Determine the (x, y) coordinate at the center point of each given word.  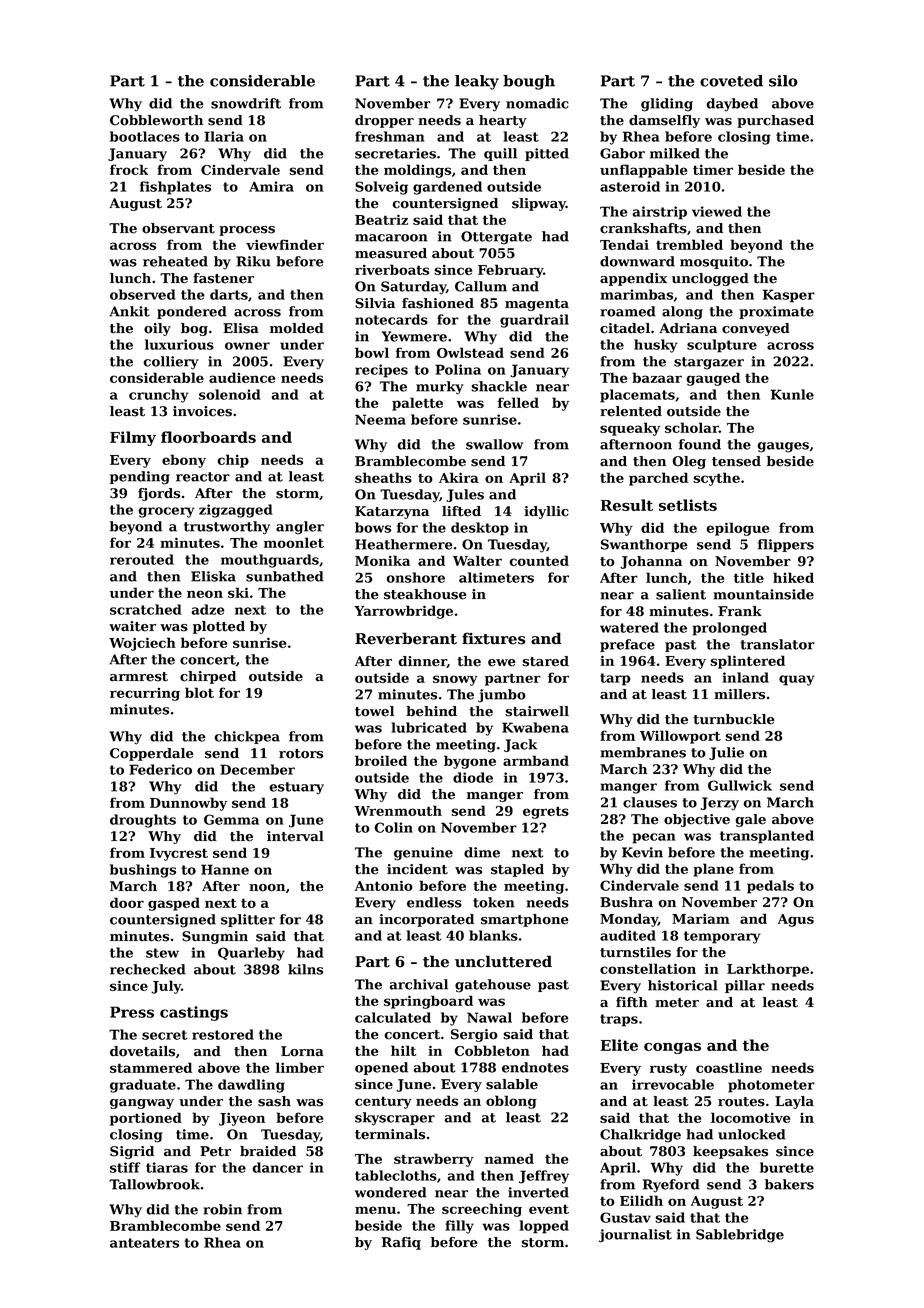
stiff (125, 1167)
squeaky (630, 429)
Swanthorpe (644, 545)
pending (140, 478)
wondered (391, 1192)
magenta (537, 305)
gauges (783, 447)
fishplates (175, 188)
